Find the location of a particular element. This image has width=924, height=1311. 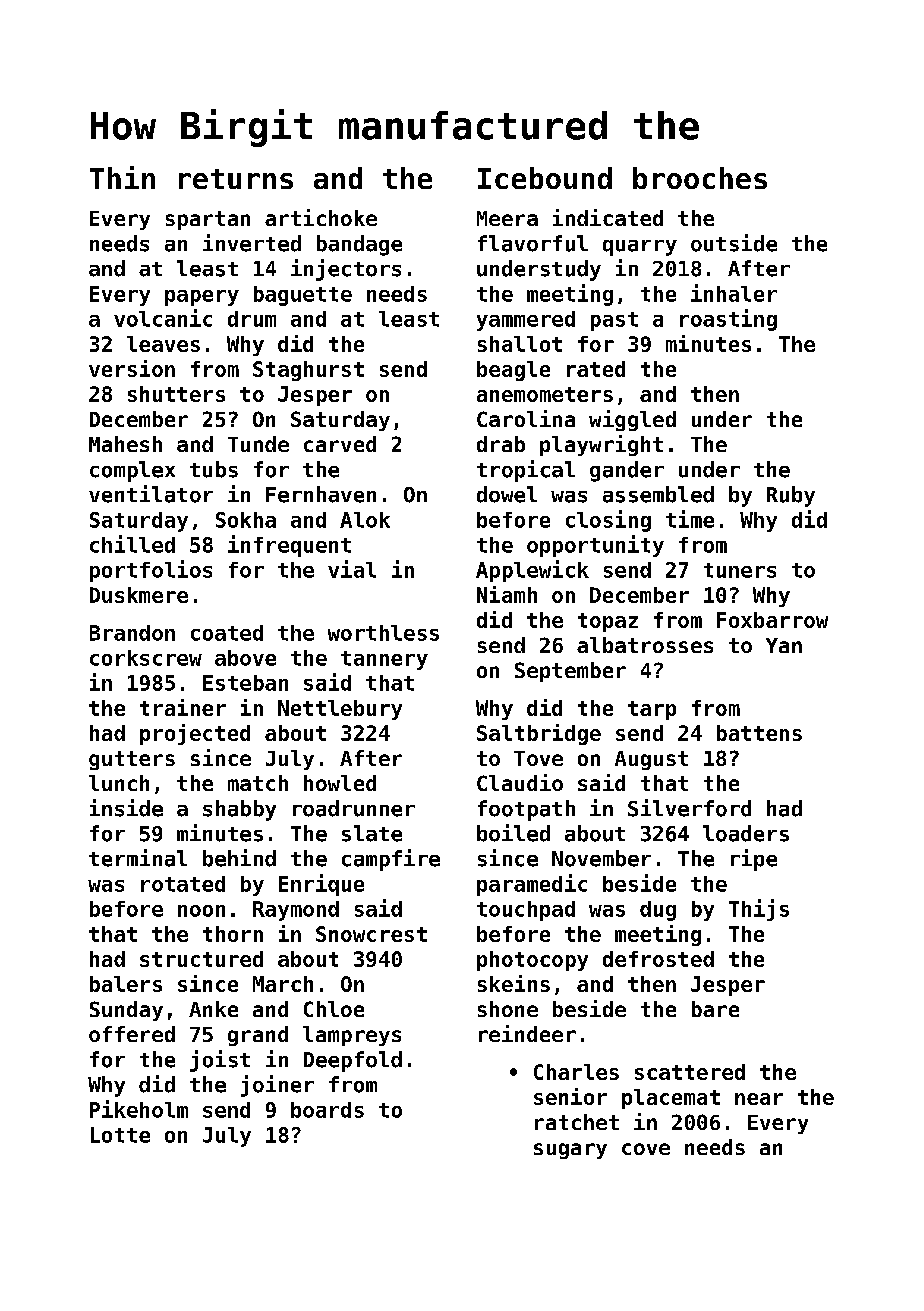

roasting is located at coordinates (728, 320).
